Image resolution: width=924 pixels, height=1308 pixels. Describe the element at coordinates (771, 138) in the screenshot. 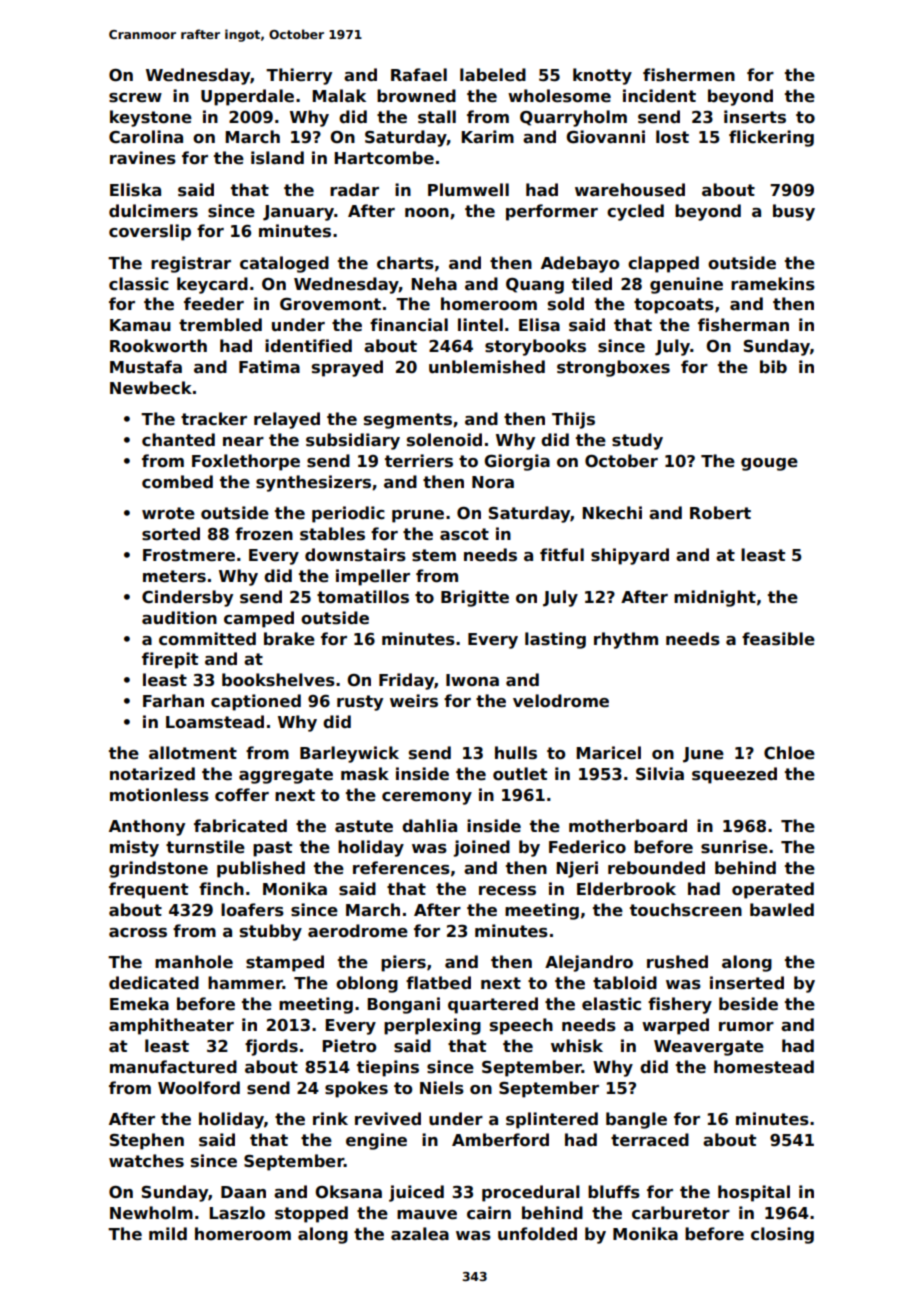

I see `flickering` at that location.
